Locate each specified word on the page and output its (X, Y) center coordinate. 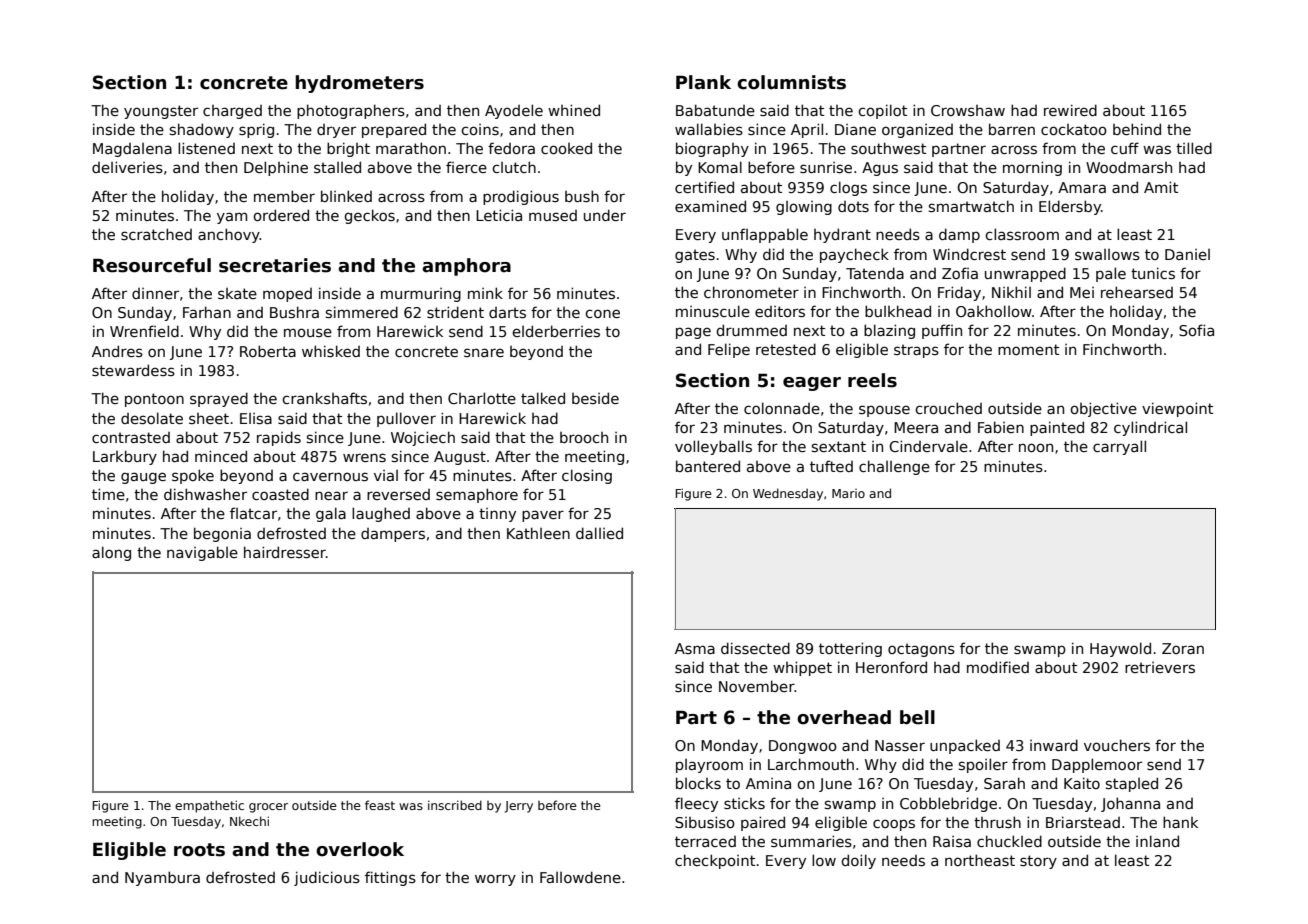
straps (916, 351)
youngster (161, 112)
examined (710, 206)
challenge (894, 467)
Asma (695, 648)
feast (380, 805)
